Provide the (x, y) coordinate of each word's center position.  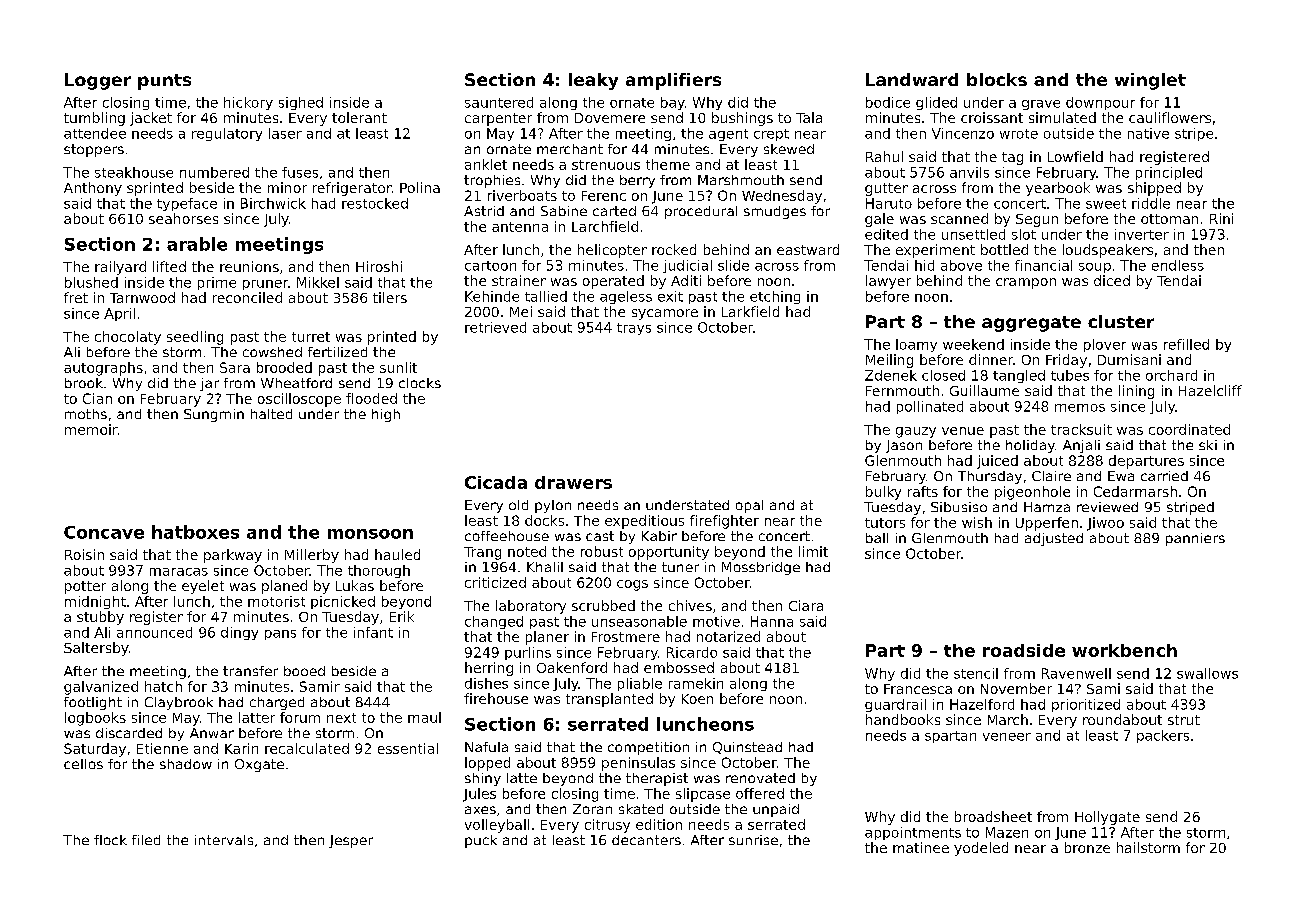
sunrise (753, 840)
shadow (186, 764)
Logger (98, 81)
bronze (1087, 847)
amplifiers (673, 81)
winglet (1150, 81)
